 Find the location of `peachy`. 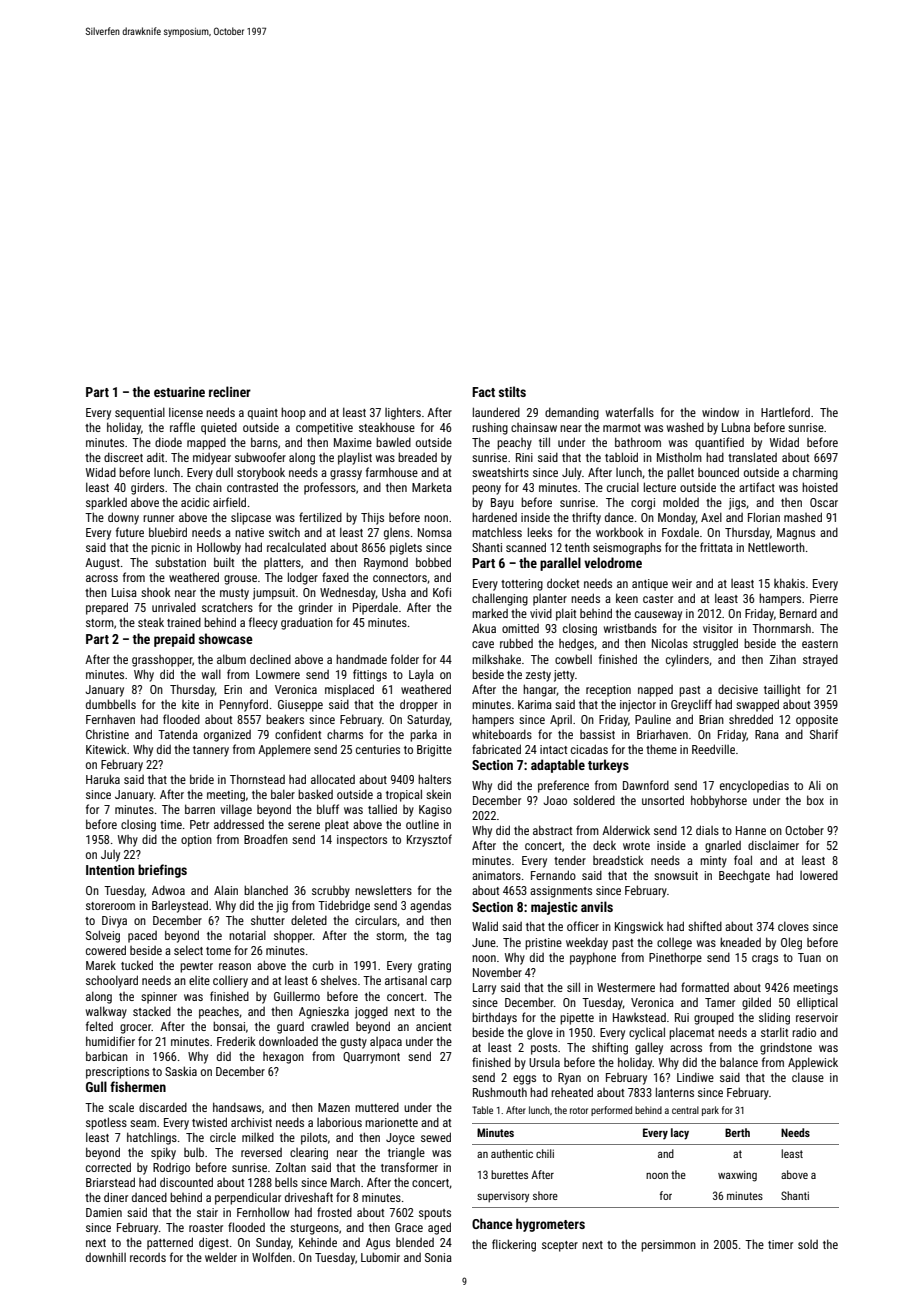

peachy is located at coordinates (514, 444).
